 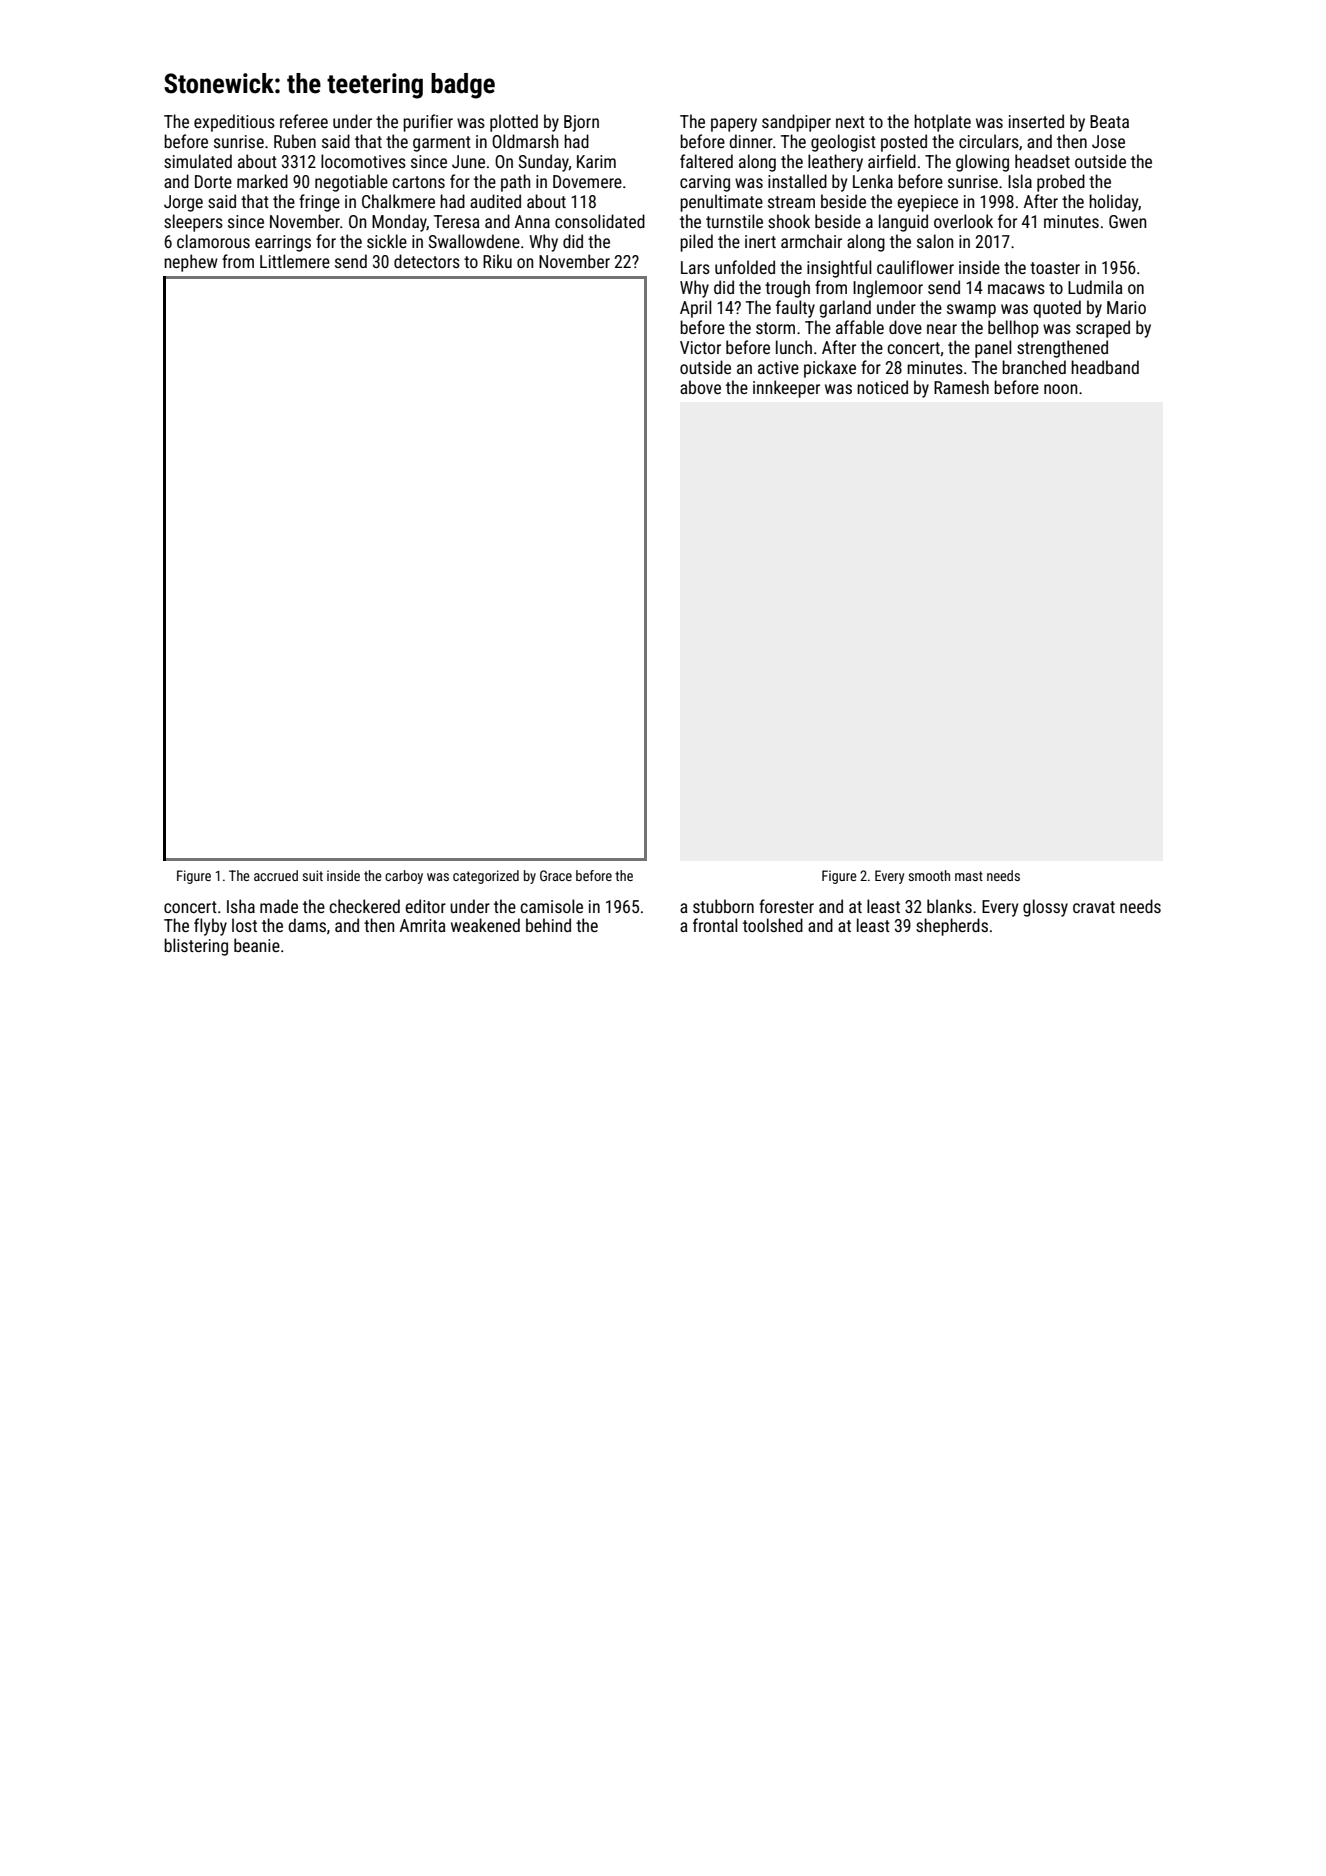 I want to click on noon, so click(x=1060, y=389).
